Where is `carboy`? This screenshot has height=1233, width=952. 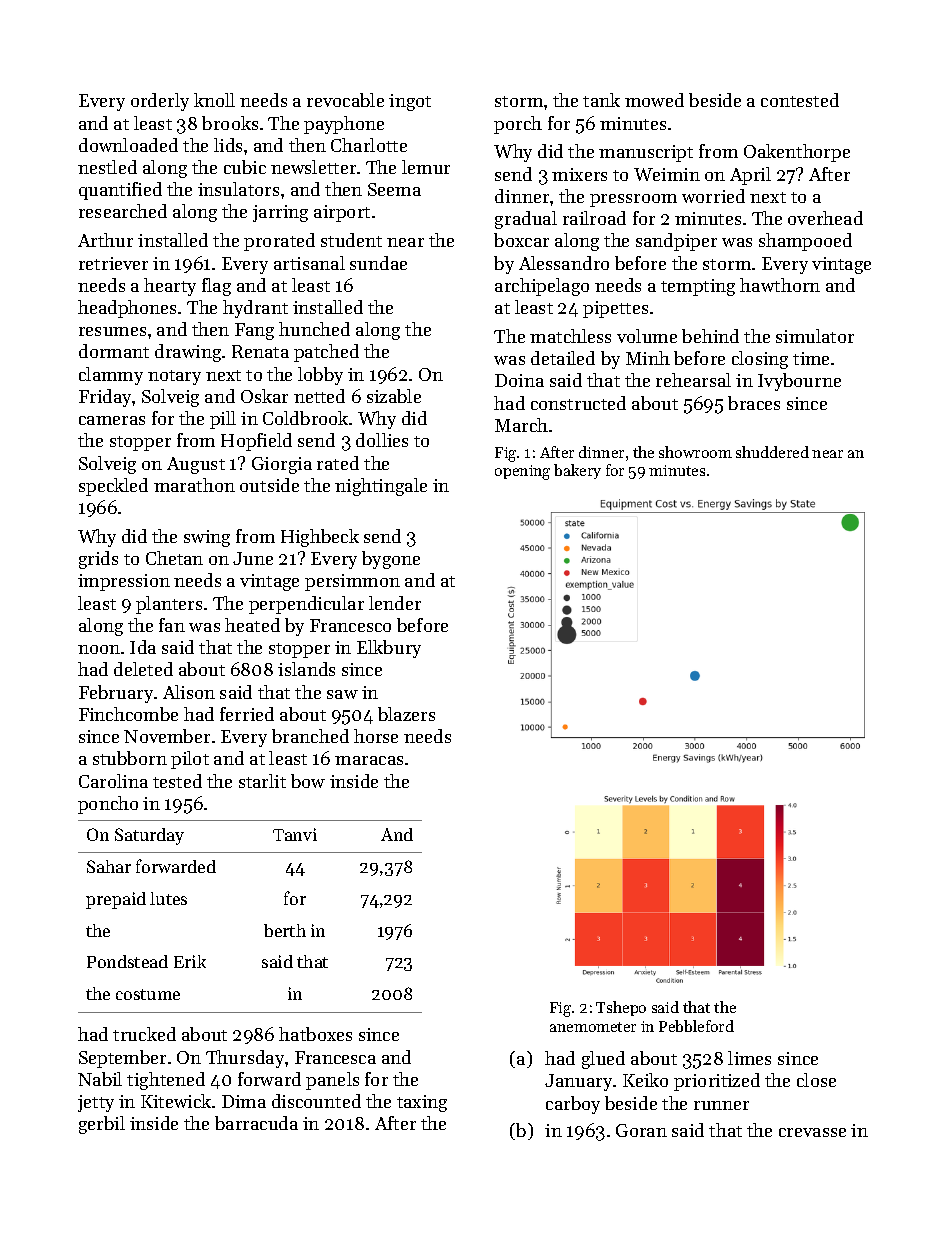
carboy is located at coordinates (573, 1105).
